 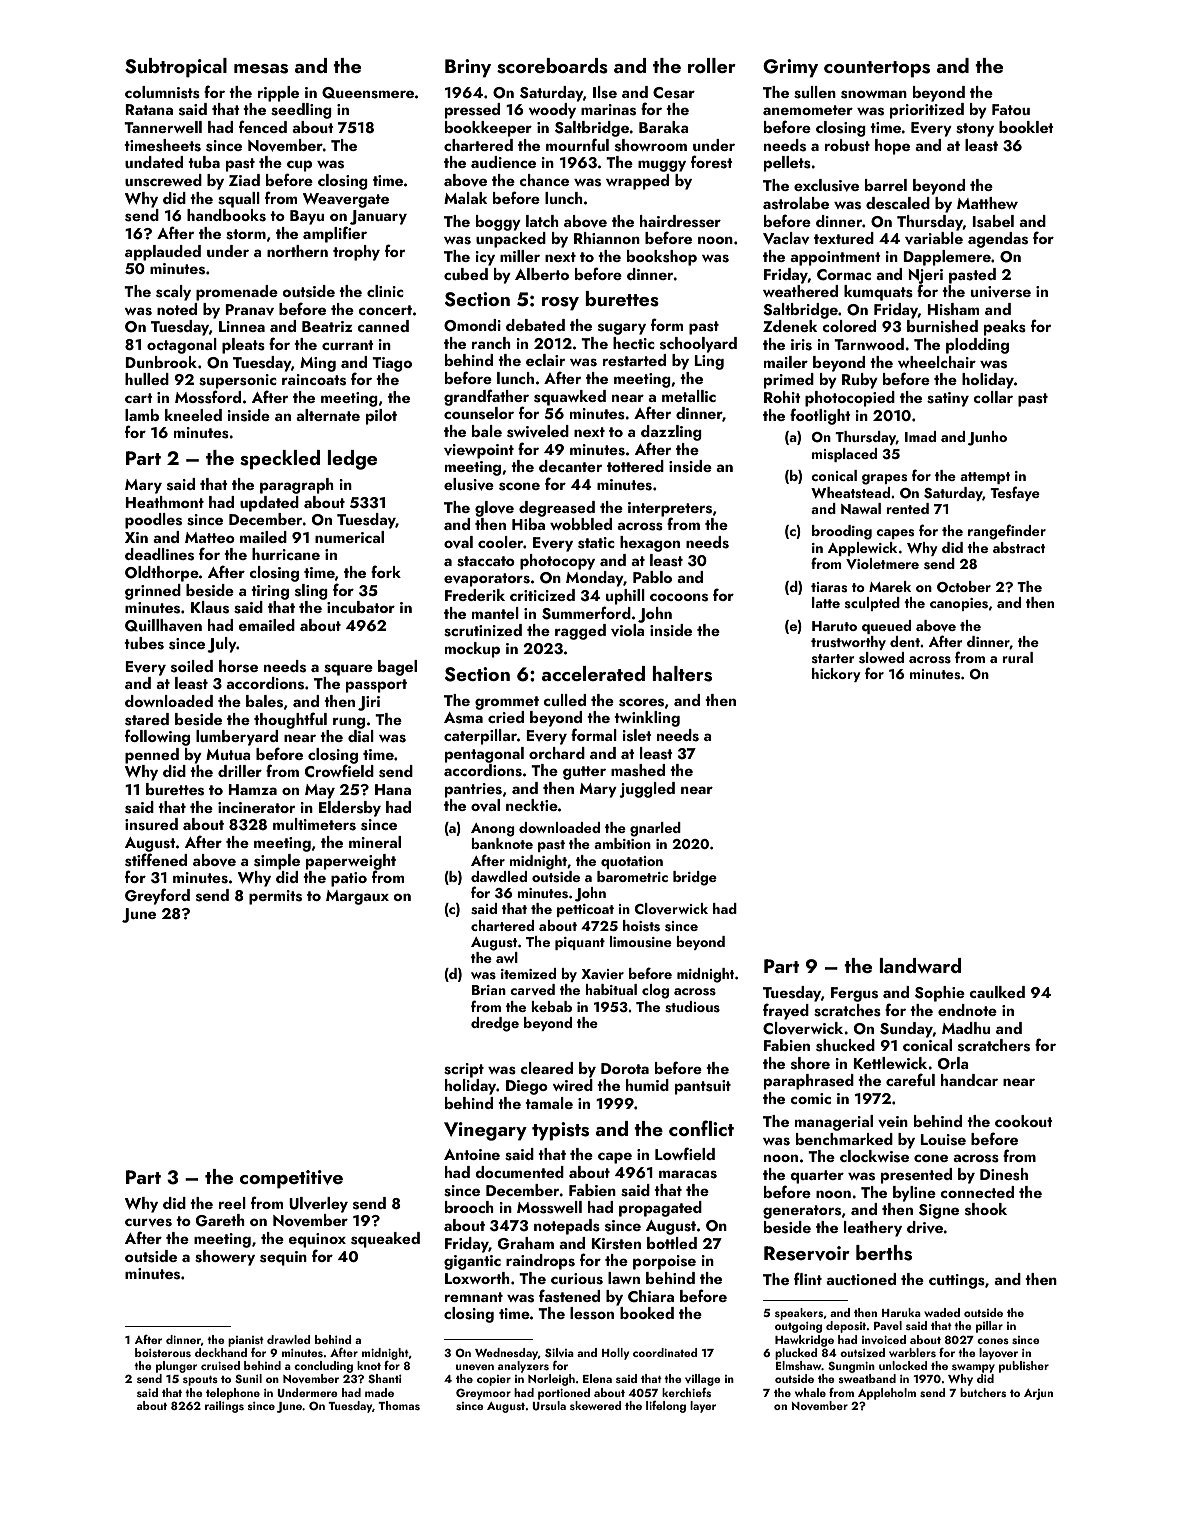 What do you see at coordinates (136, 537) in the image?
I see `Xin` at bounding box center [136, 537].
